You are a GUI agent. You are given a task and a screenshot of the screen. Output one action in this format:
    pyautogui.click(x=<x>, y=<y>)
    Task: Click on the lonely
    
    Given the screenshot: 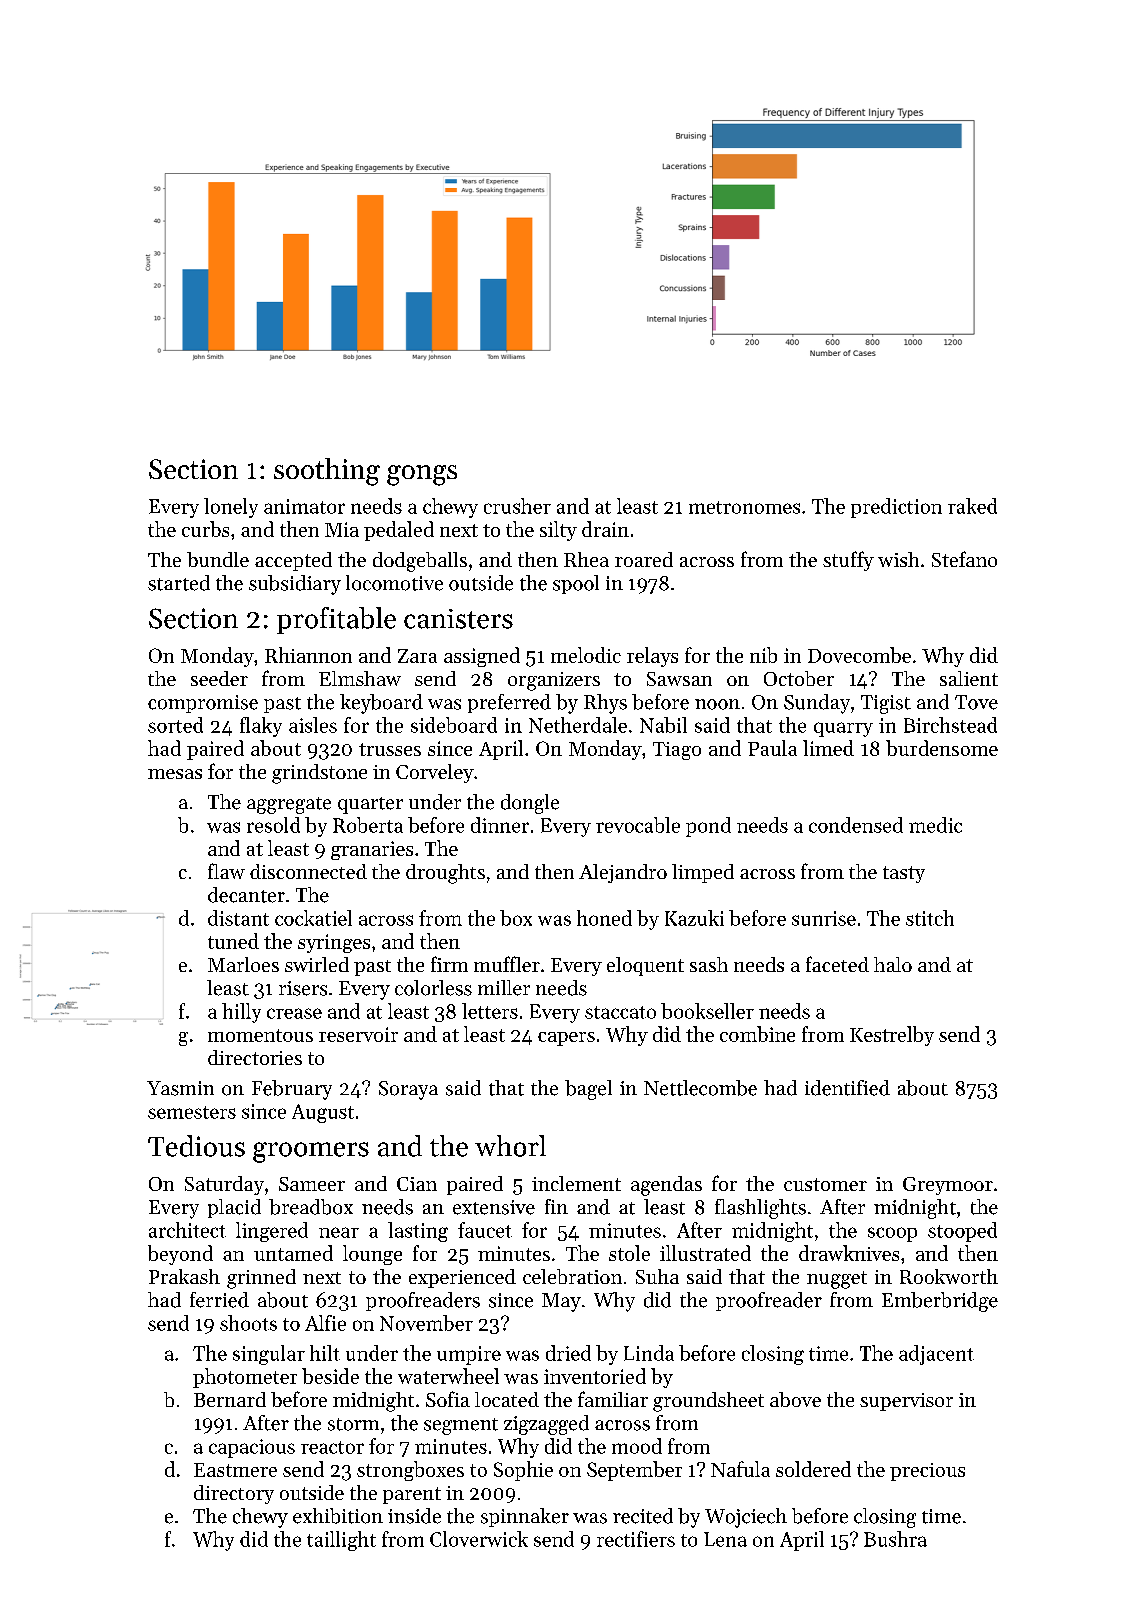 What is the action you would take?
    pyautogui.click(x=231, y=508)
